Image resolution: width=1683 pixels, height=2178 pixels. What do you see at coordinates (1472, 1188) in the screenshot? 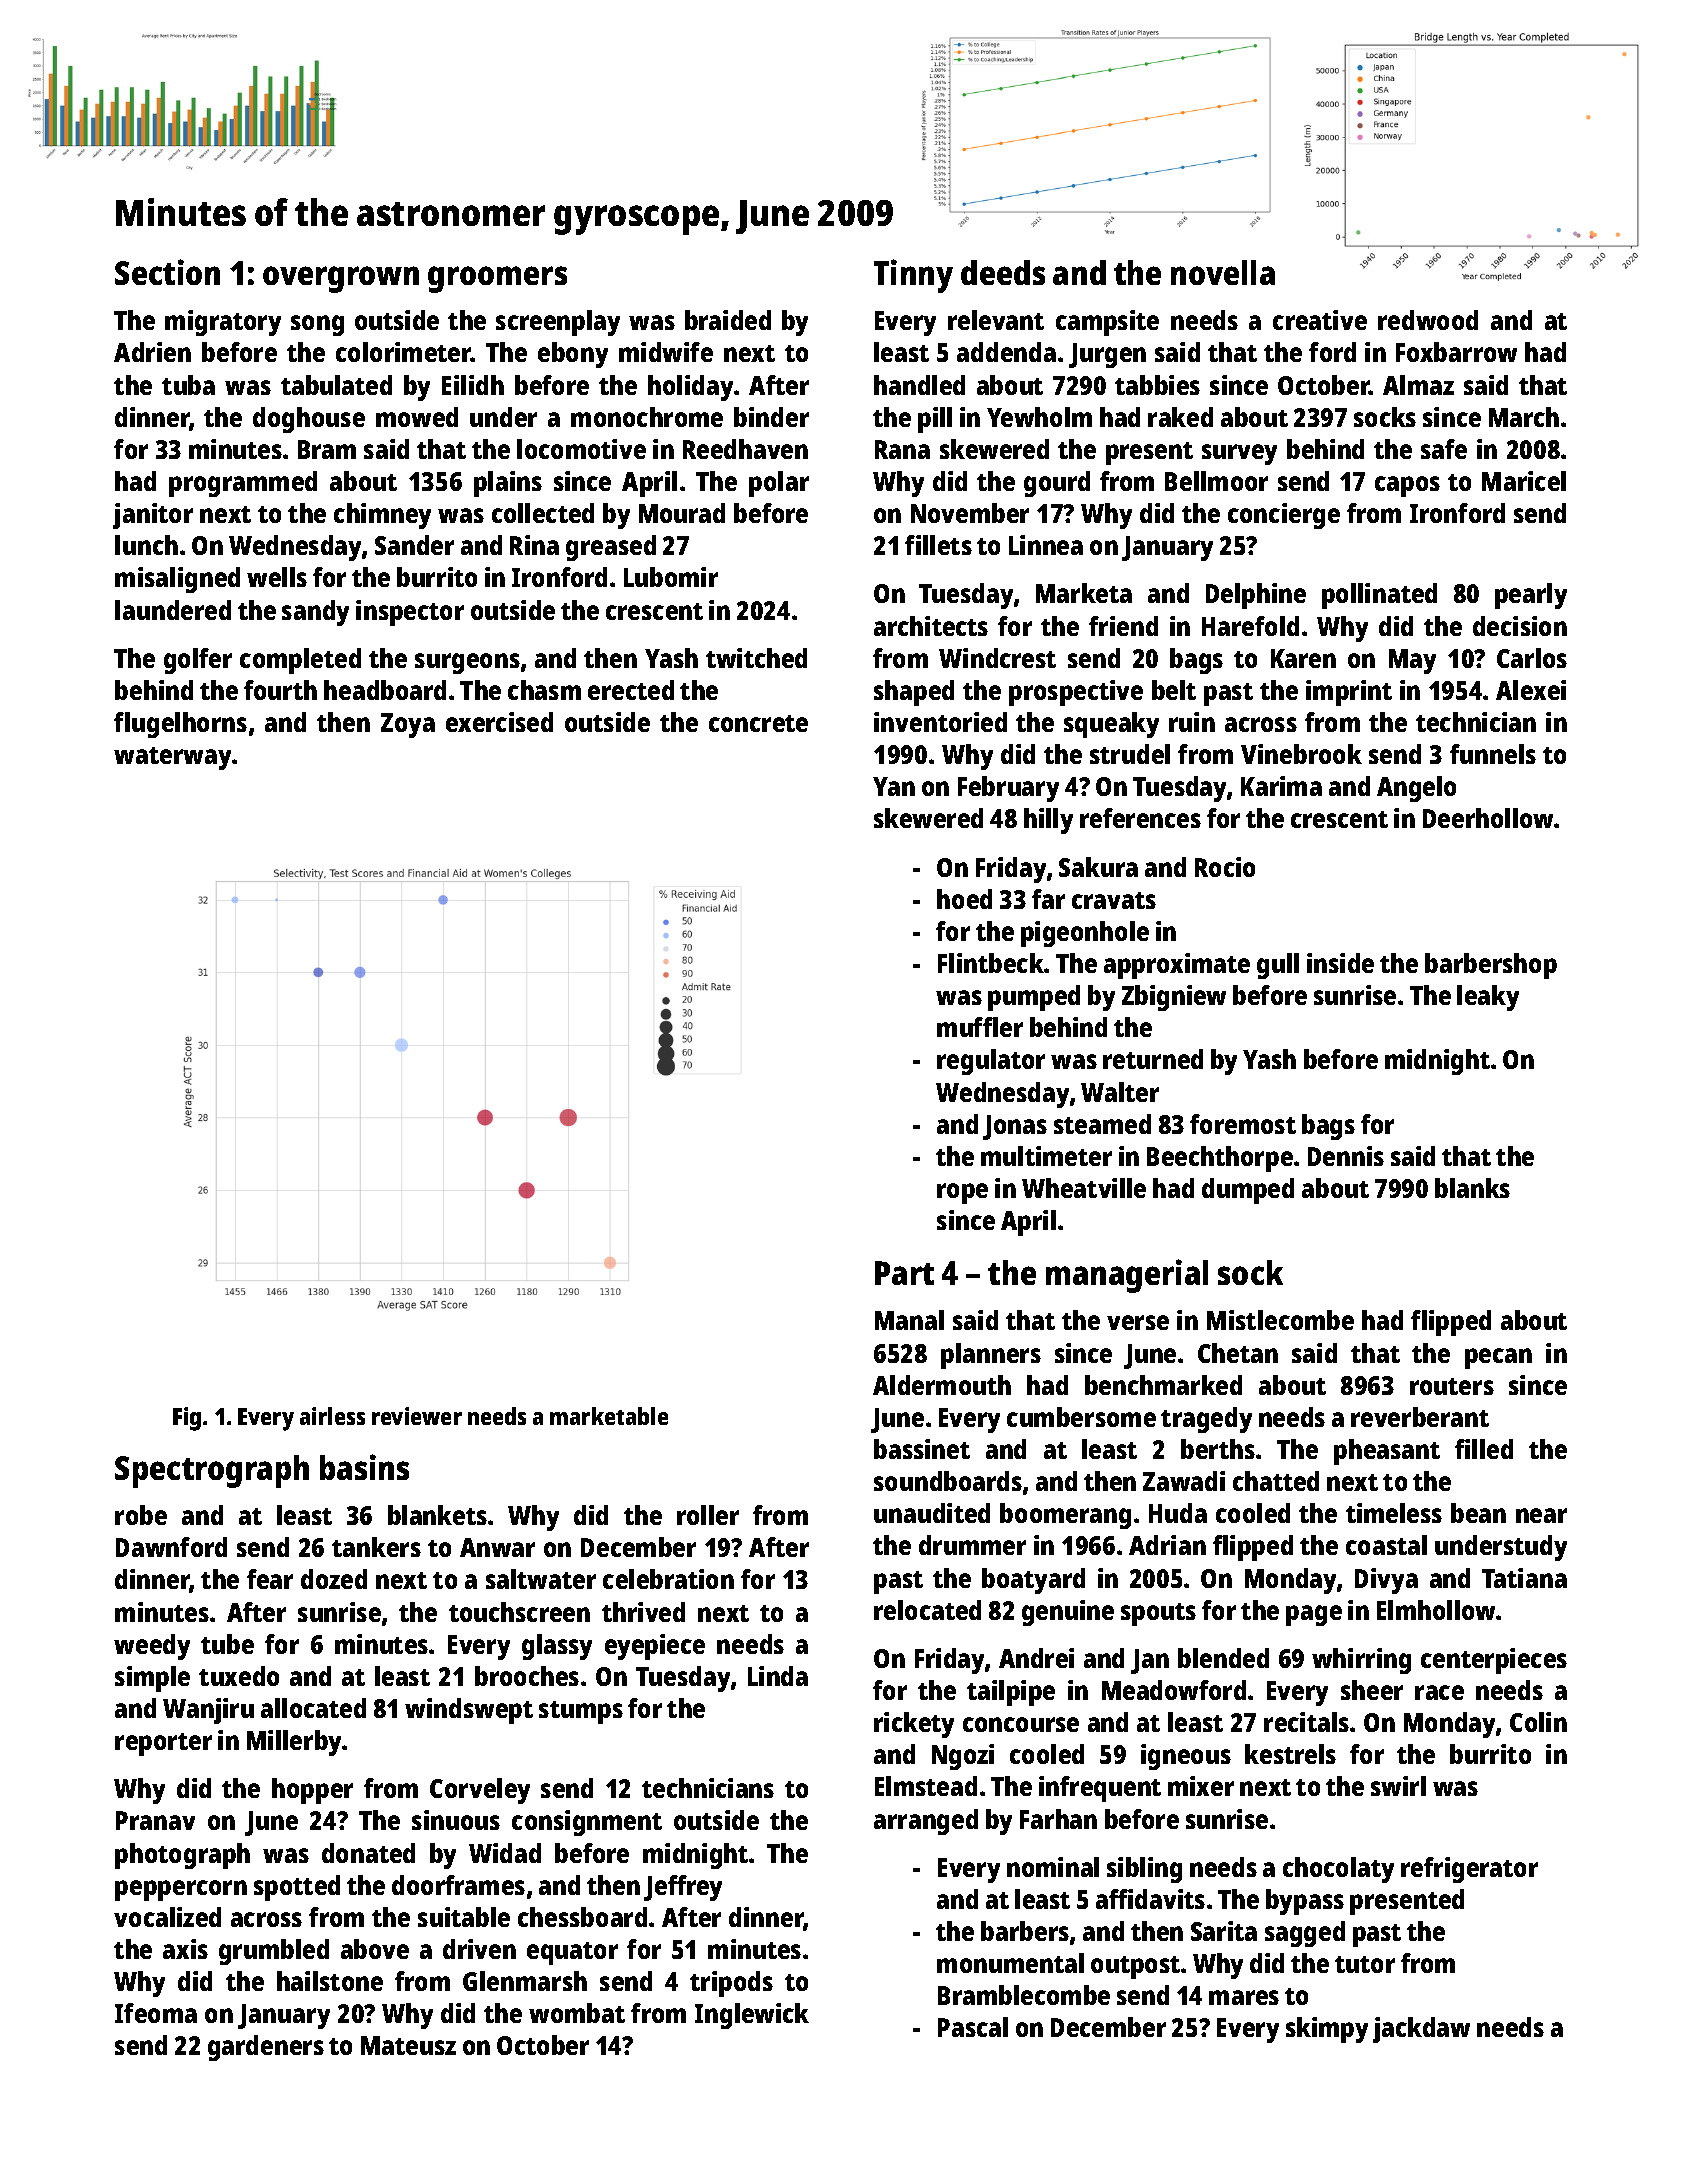
I see `blanks` at bounding box center [1472, 1188].
